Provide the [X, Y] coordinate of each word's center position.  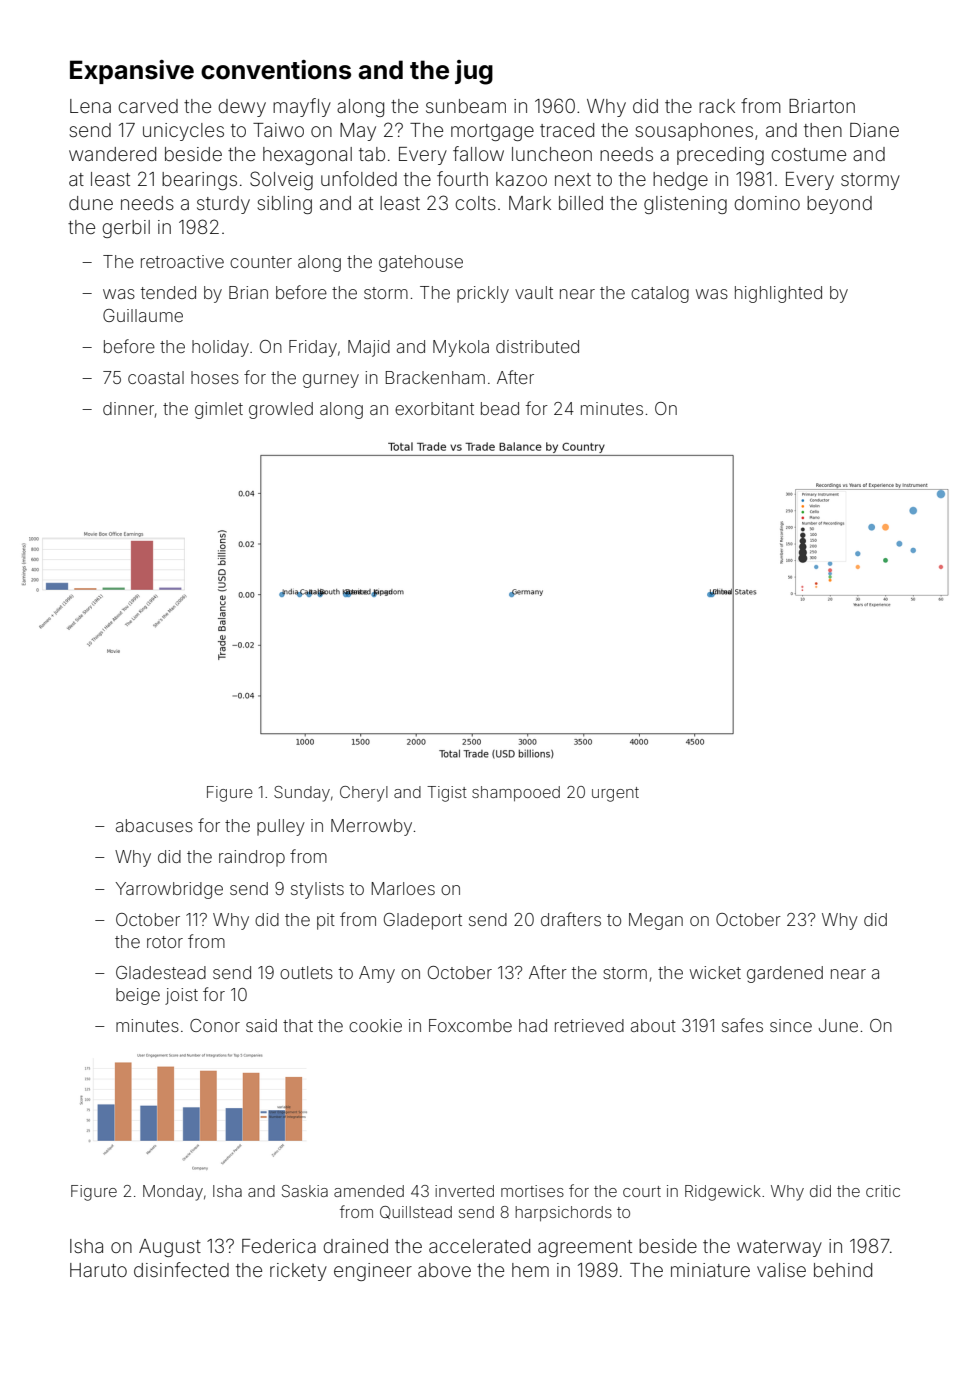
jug [474, 72]
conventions [276, 70]
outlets [306, 972]
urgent [615, 794]
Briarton [822, 106]
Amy [377, 974]
